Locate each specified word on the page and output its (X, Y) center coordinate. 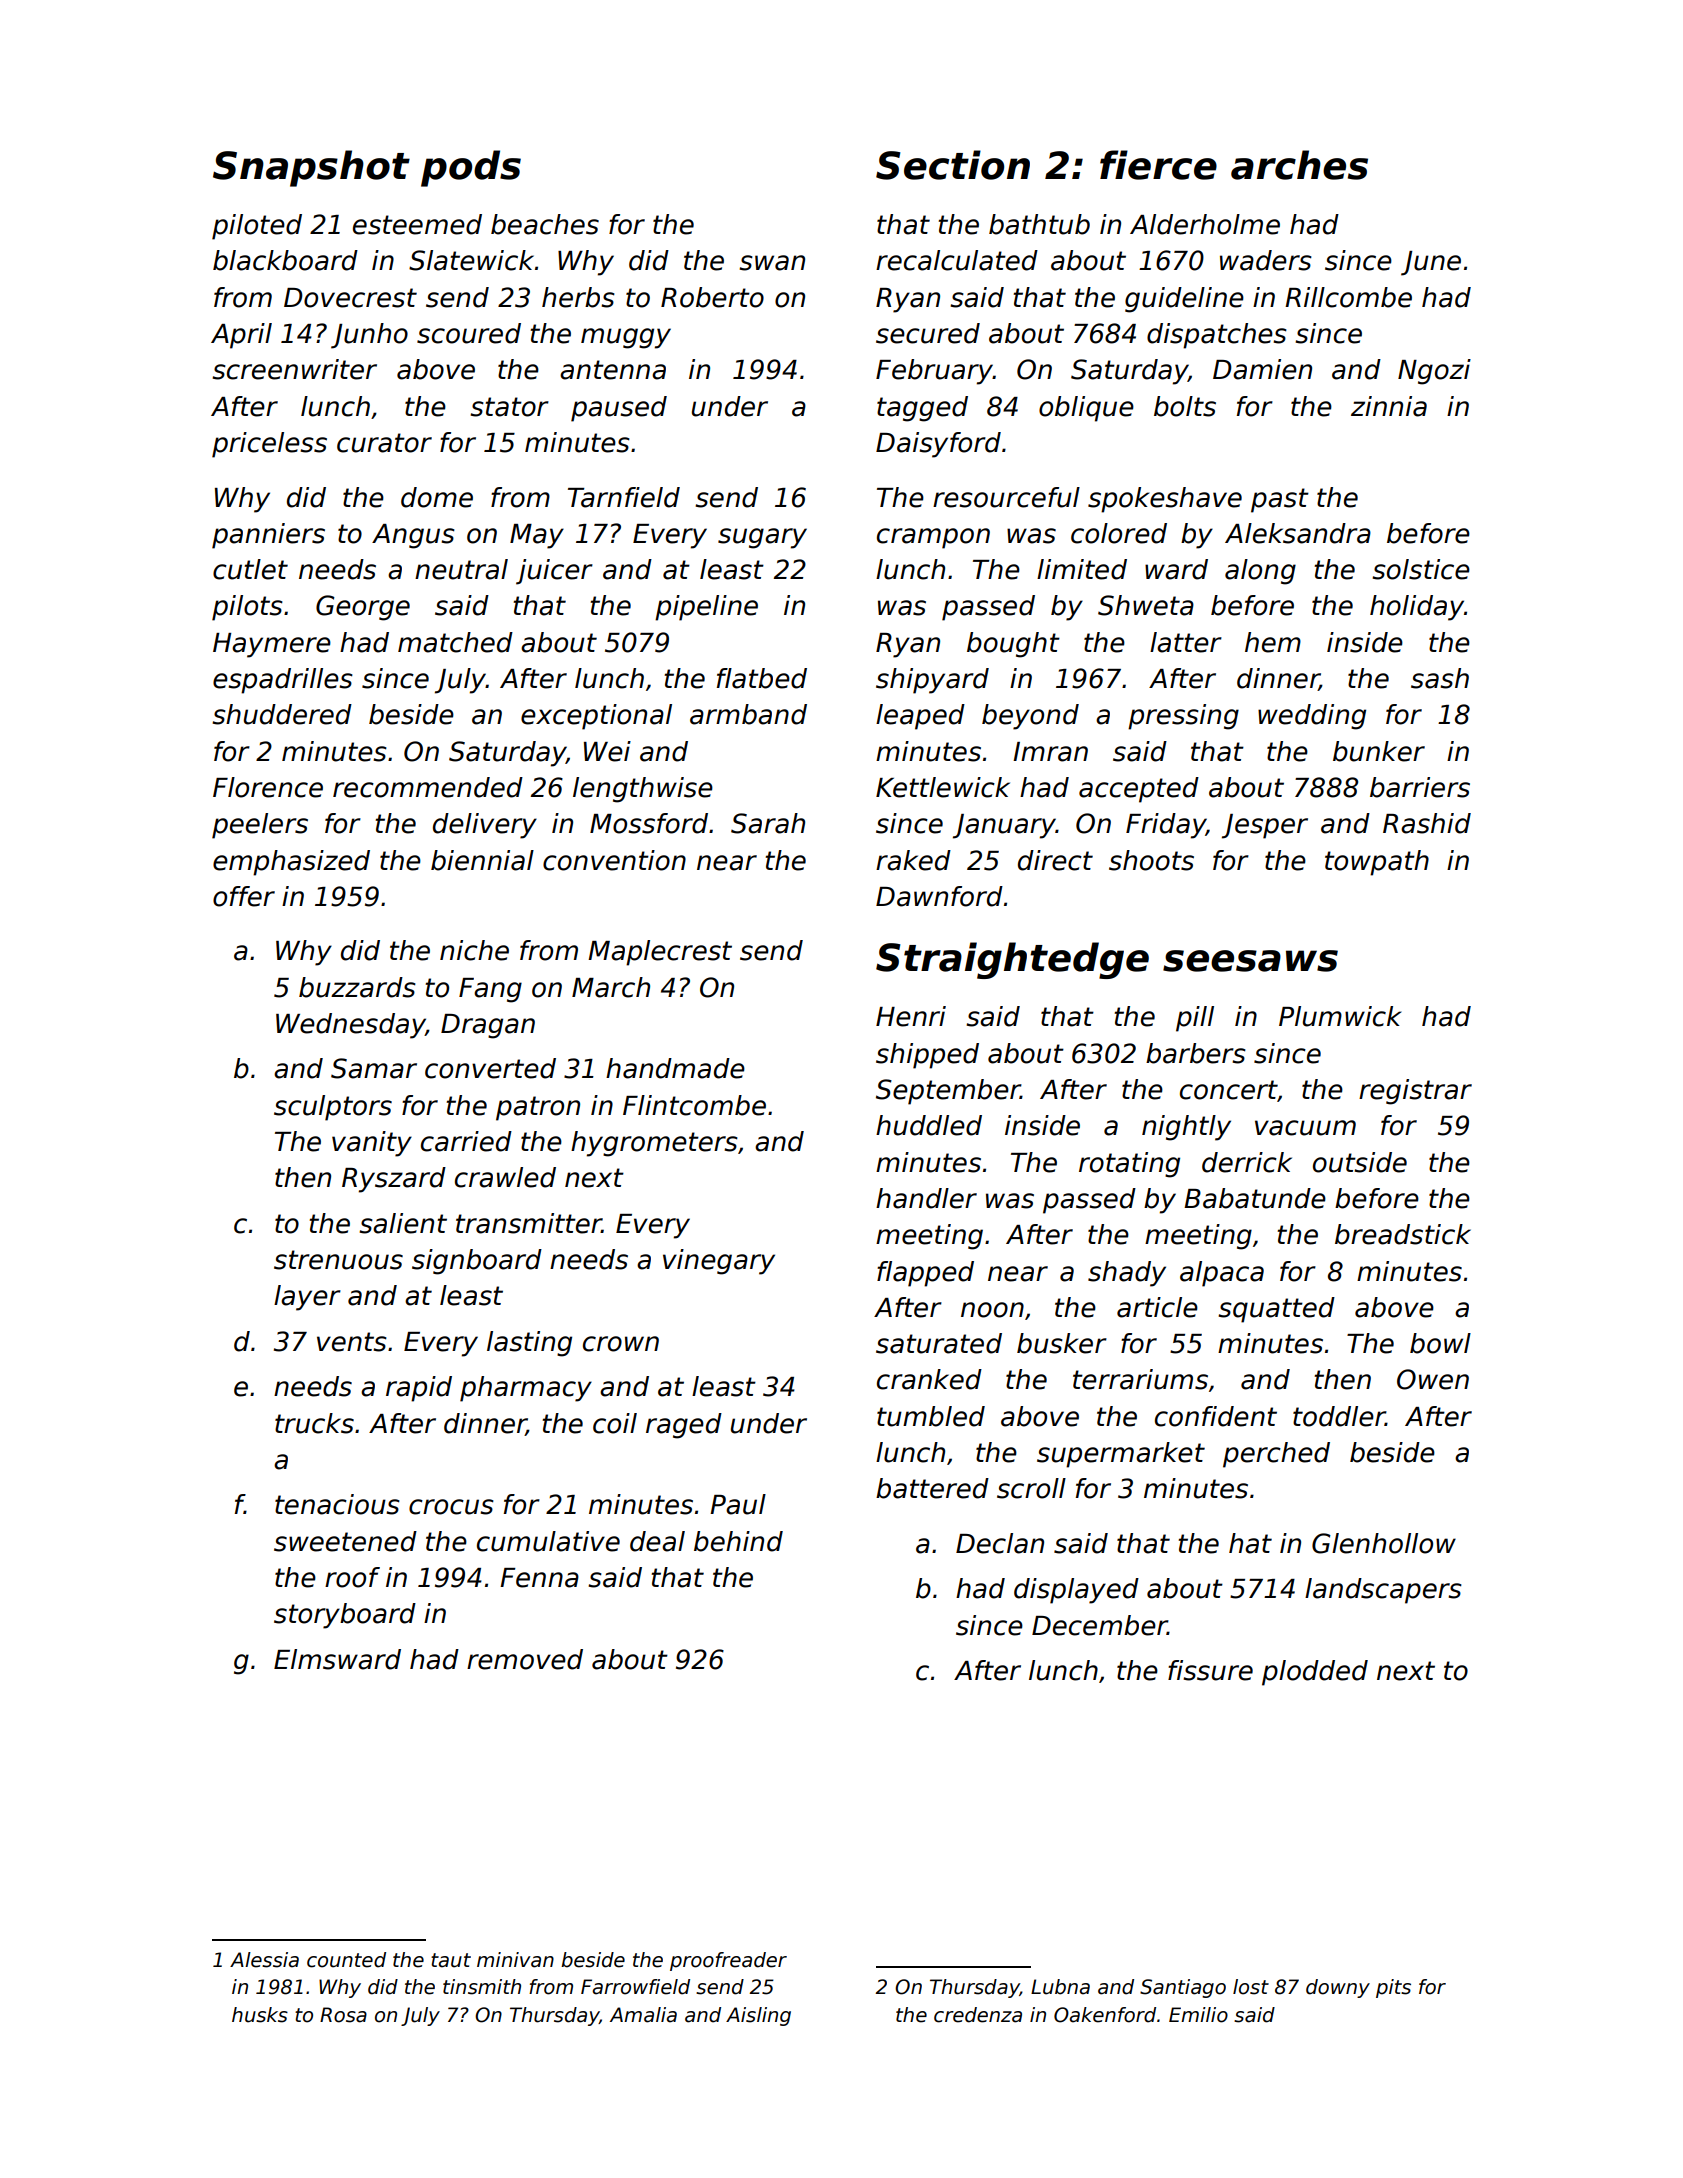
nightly (1186, 1128)
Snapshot (311, 168)
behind (738, 1541)
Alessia (264, 1960)
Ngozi (1434, 372)
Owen (1433, 1379)
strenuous (338, 1260)
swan (772, 263)
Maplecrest (660, 953)
